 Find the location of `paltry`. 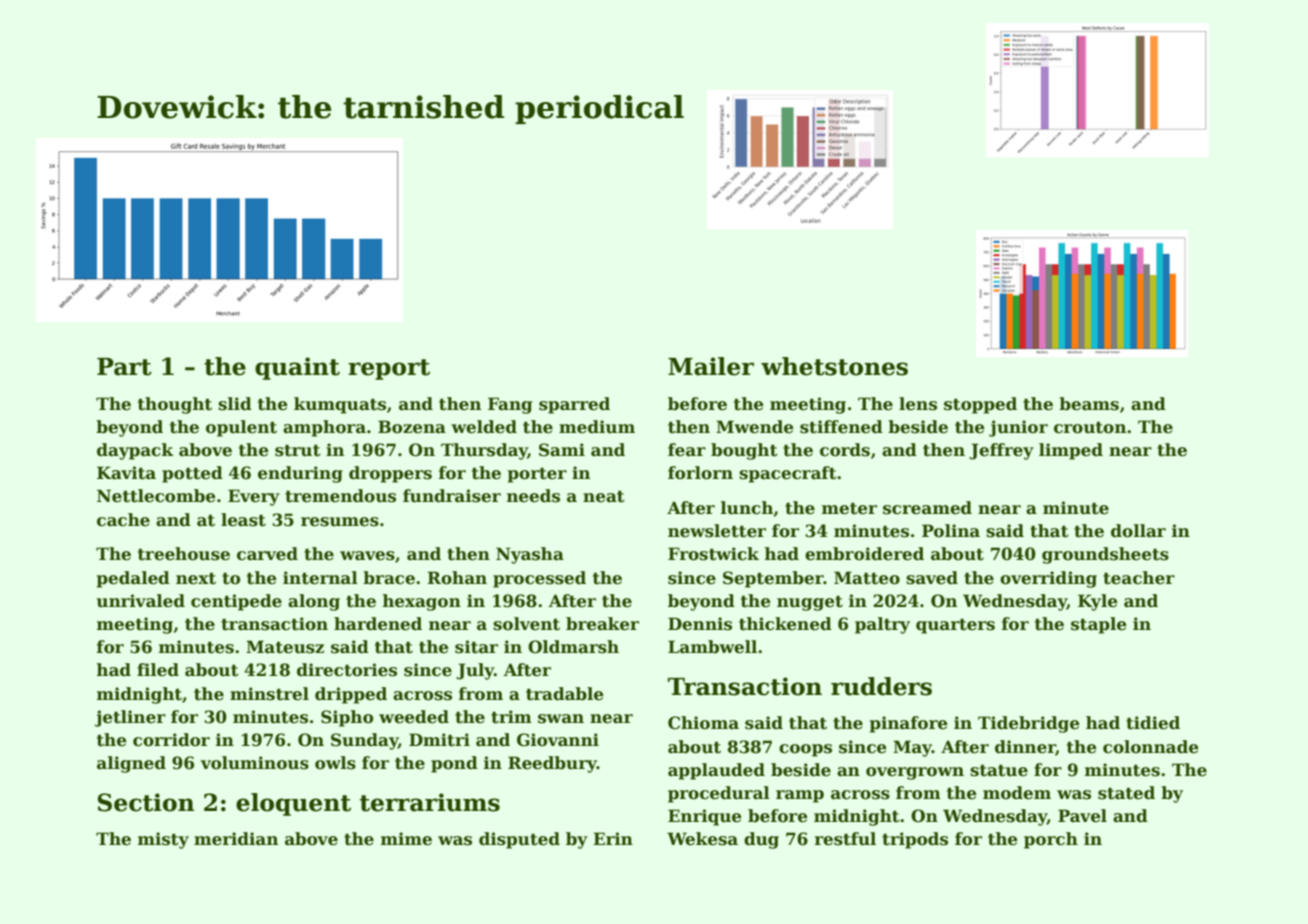

paltry is located at coordinates (882, 625).
